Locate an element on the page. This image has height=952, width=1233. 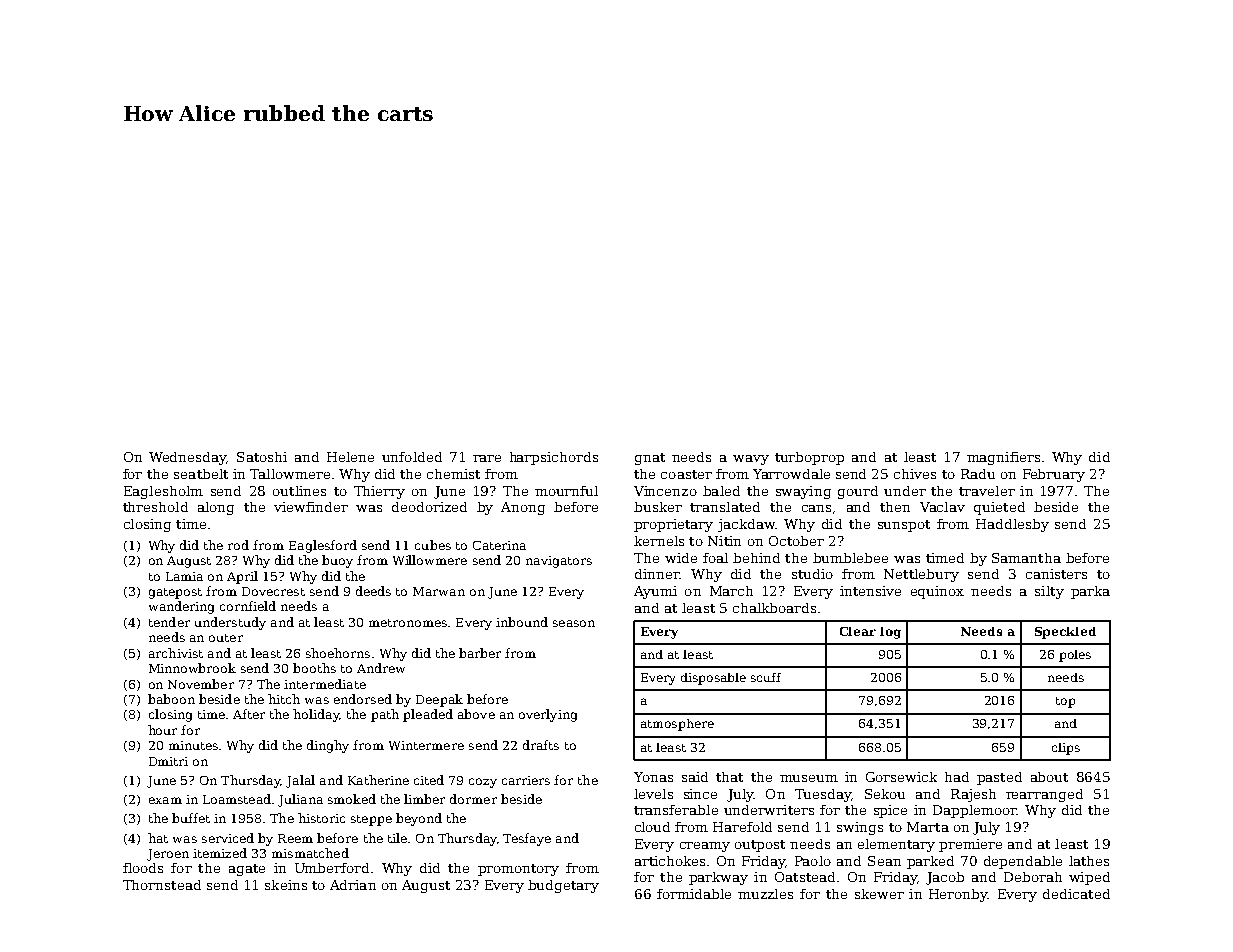
baboon is located at coordinates (171, 699).
